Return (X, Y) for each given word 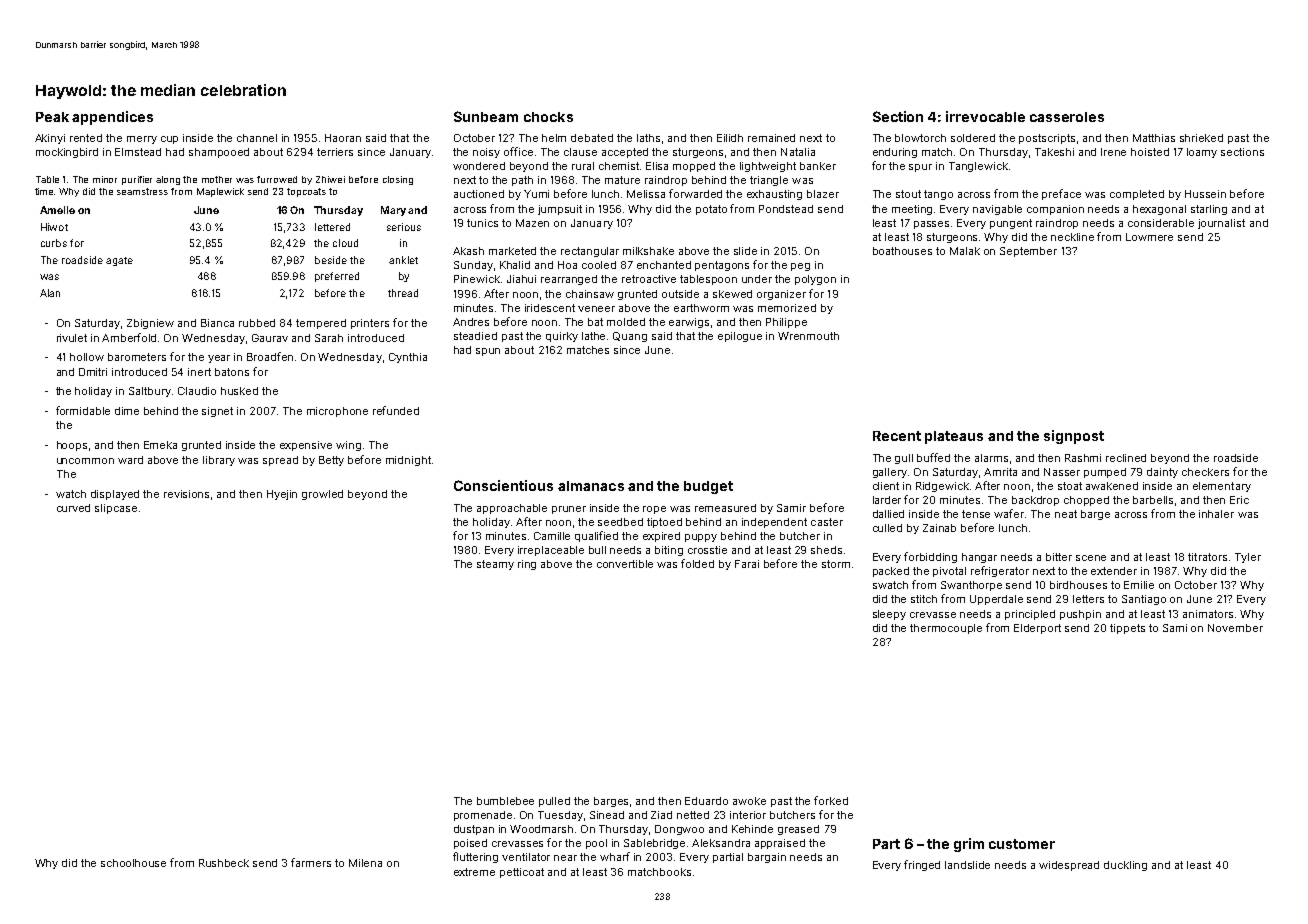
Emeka (160, 445)
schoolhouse (133, 863)
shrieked (1201, 138)
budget (708, 487)
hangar (979, 558)
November (1235, 628)
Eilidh (730, 138)
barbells (1153, 500)
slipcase (116, 509)
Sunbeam (486, 116)
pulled (554, 802)
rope (654, 510)
